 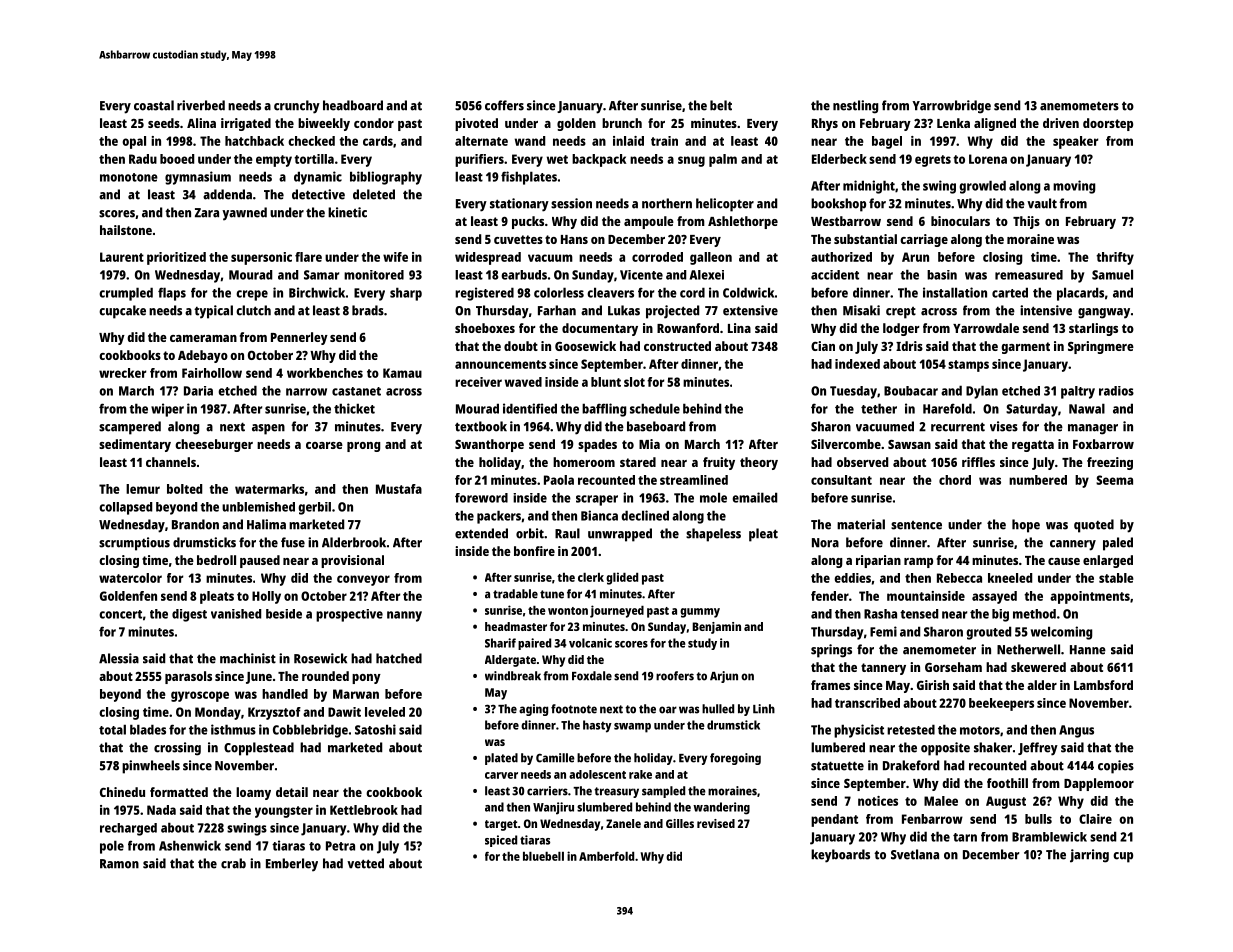 What do you see at coordinates (968, 366) in the image?
I see `stamps` at bounding box center [968, 366].
